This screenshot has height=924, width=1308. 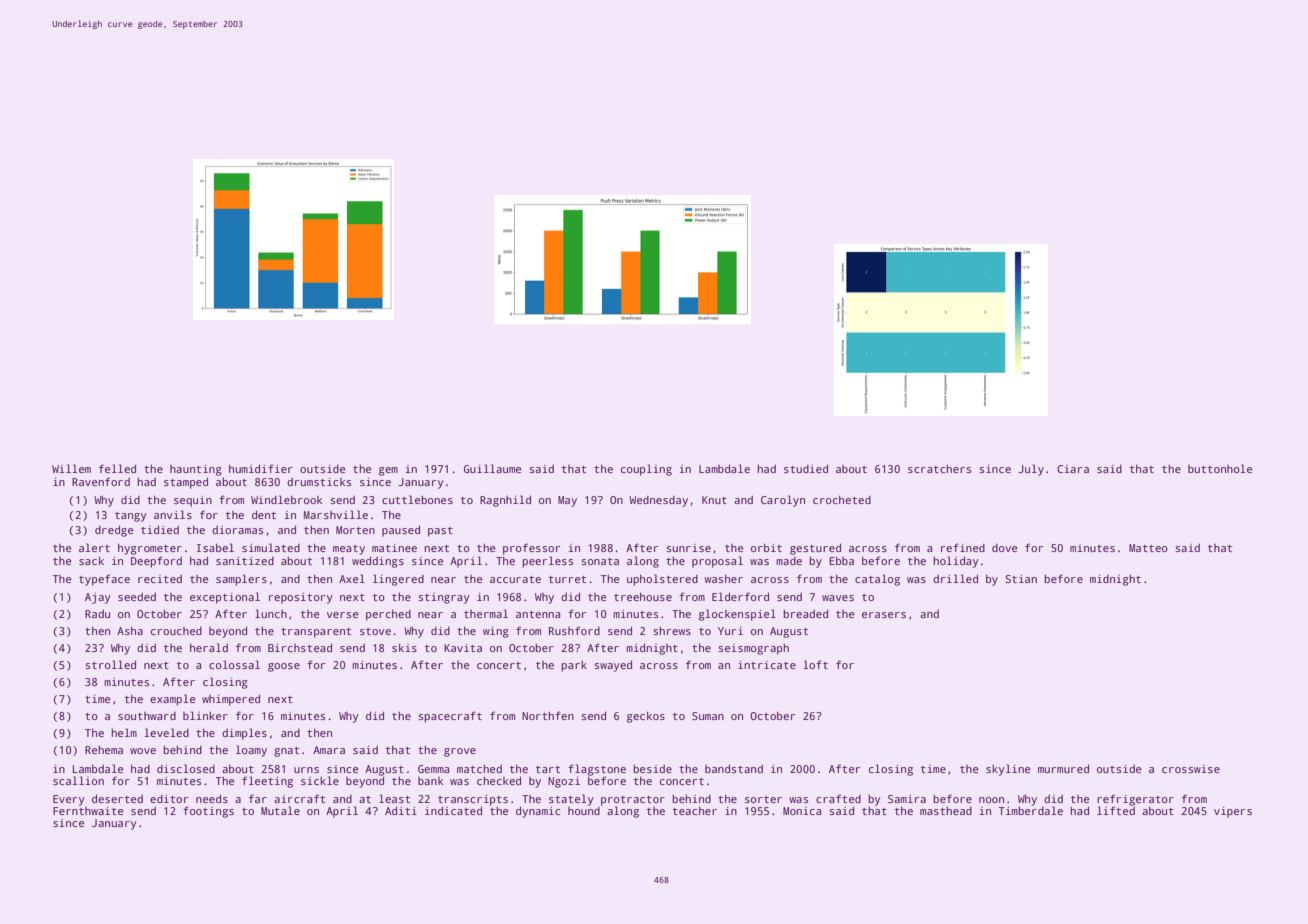 What do you see at coordinates (688, 548) in the screenshot?
I see `sunrise` at bounding box center [688, 548].
